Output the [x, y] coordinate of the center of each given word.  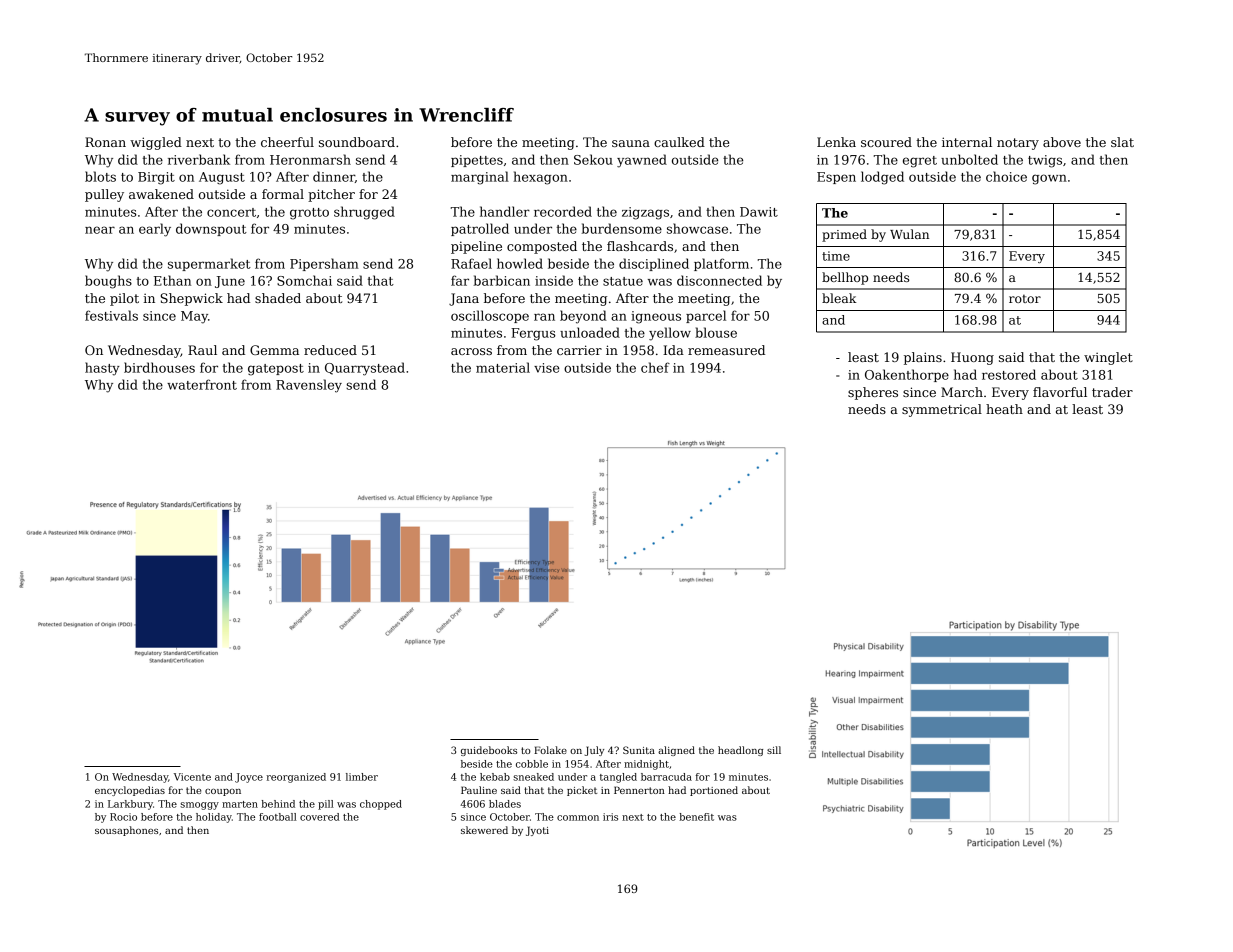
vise [546, 368]
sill [774, 750]
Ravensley [309, 386]
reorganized [296, 778]
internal [967, 142]
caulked [679, 142]
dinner [334, 176]
